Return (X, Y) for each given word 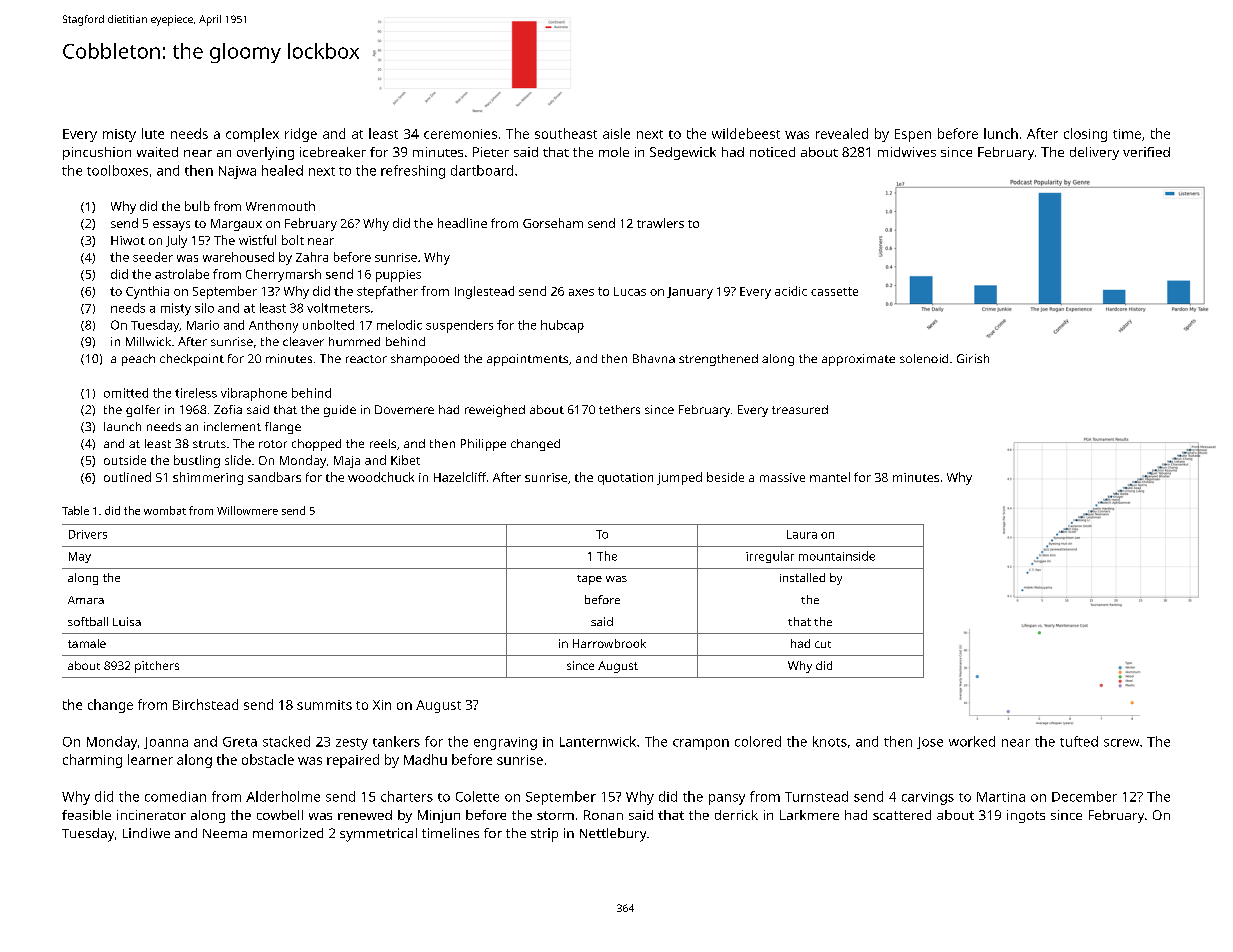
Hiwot (128, 240)
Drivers (88, 534)
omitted (126, 393)
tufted (1079, 741)
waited (157, 152)
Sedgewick (683, 153)
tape (589, 580)
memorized (288, 833)
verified (1146, 152)
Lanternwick (598, 741)
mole (614, 152)
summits (324, 705)
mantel (830, 477)
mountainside (837, 556)
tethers (619, 409)
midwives (907, 152)
